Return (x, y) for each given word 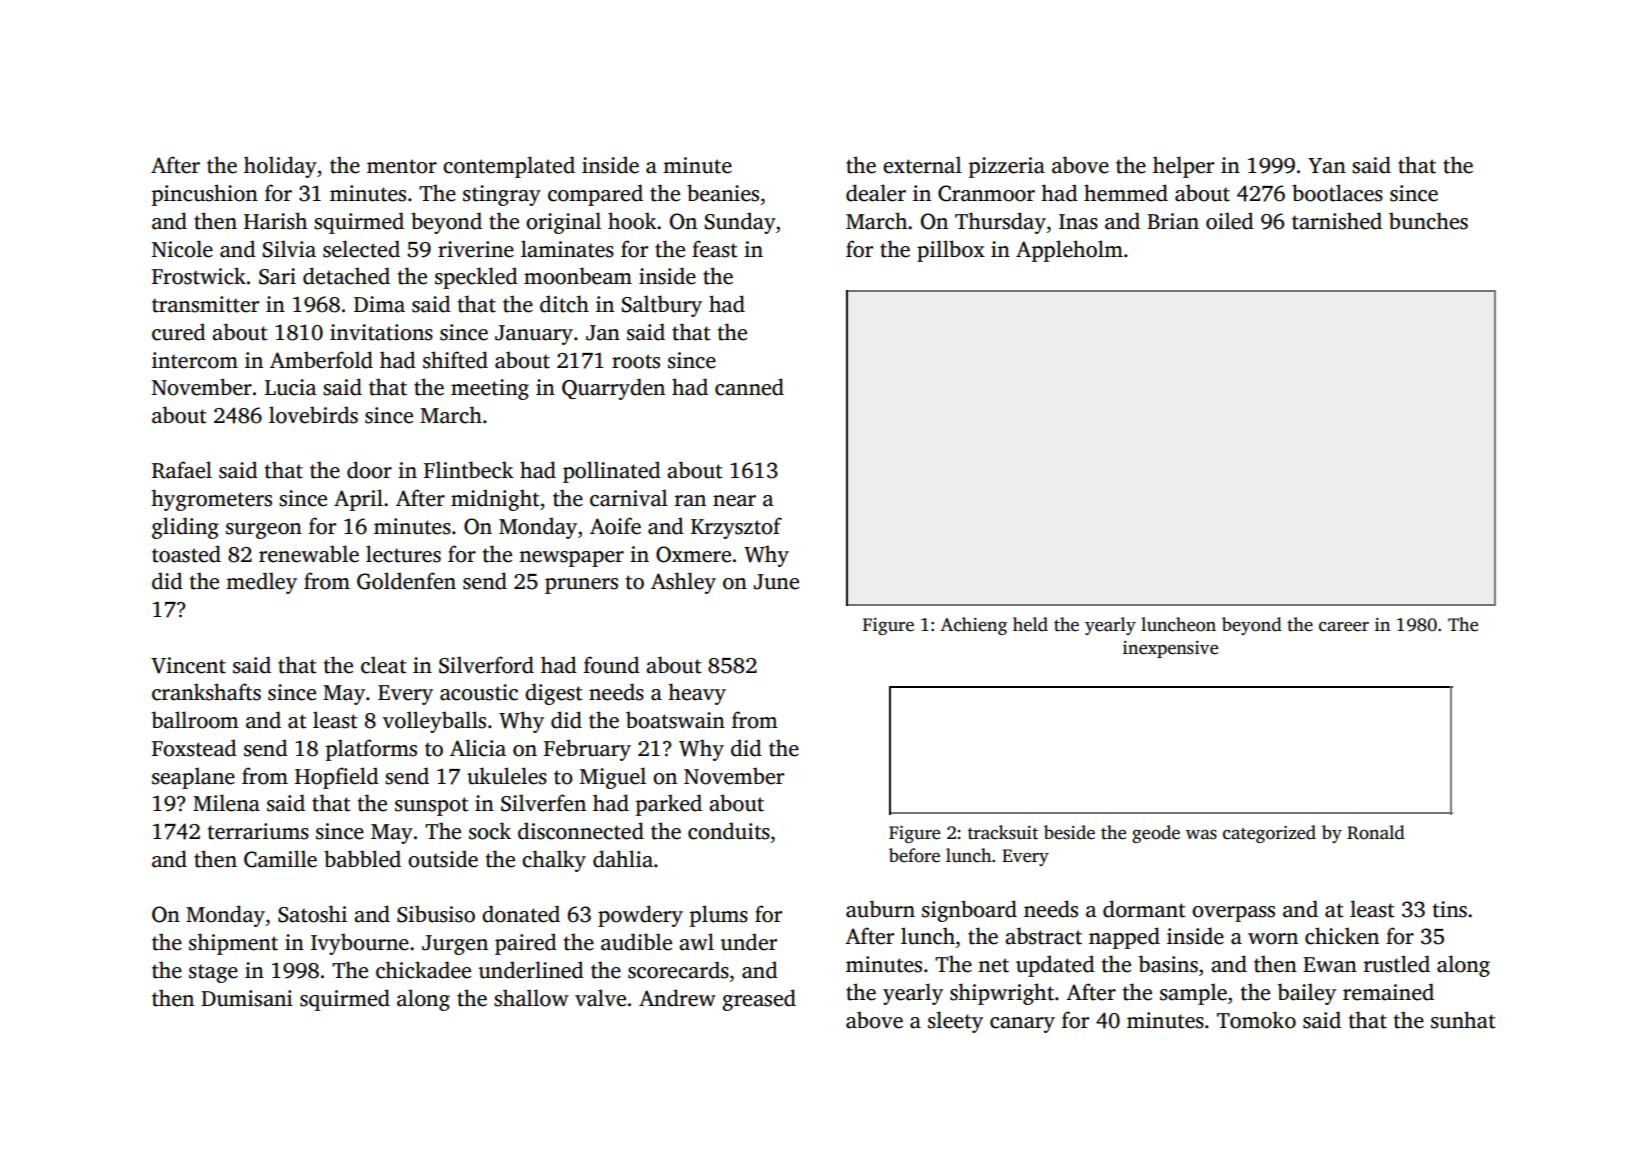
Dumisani (247, 998)
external (922, 165)
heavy (697, 694)
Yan (1327, 166)
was (1201, 834)
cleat (384, 665)
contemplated (509, 167)
